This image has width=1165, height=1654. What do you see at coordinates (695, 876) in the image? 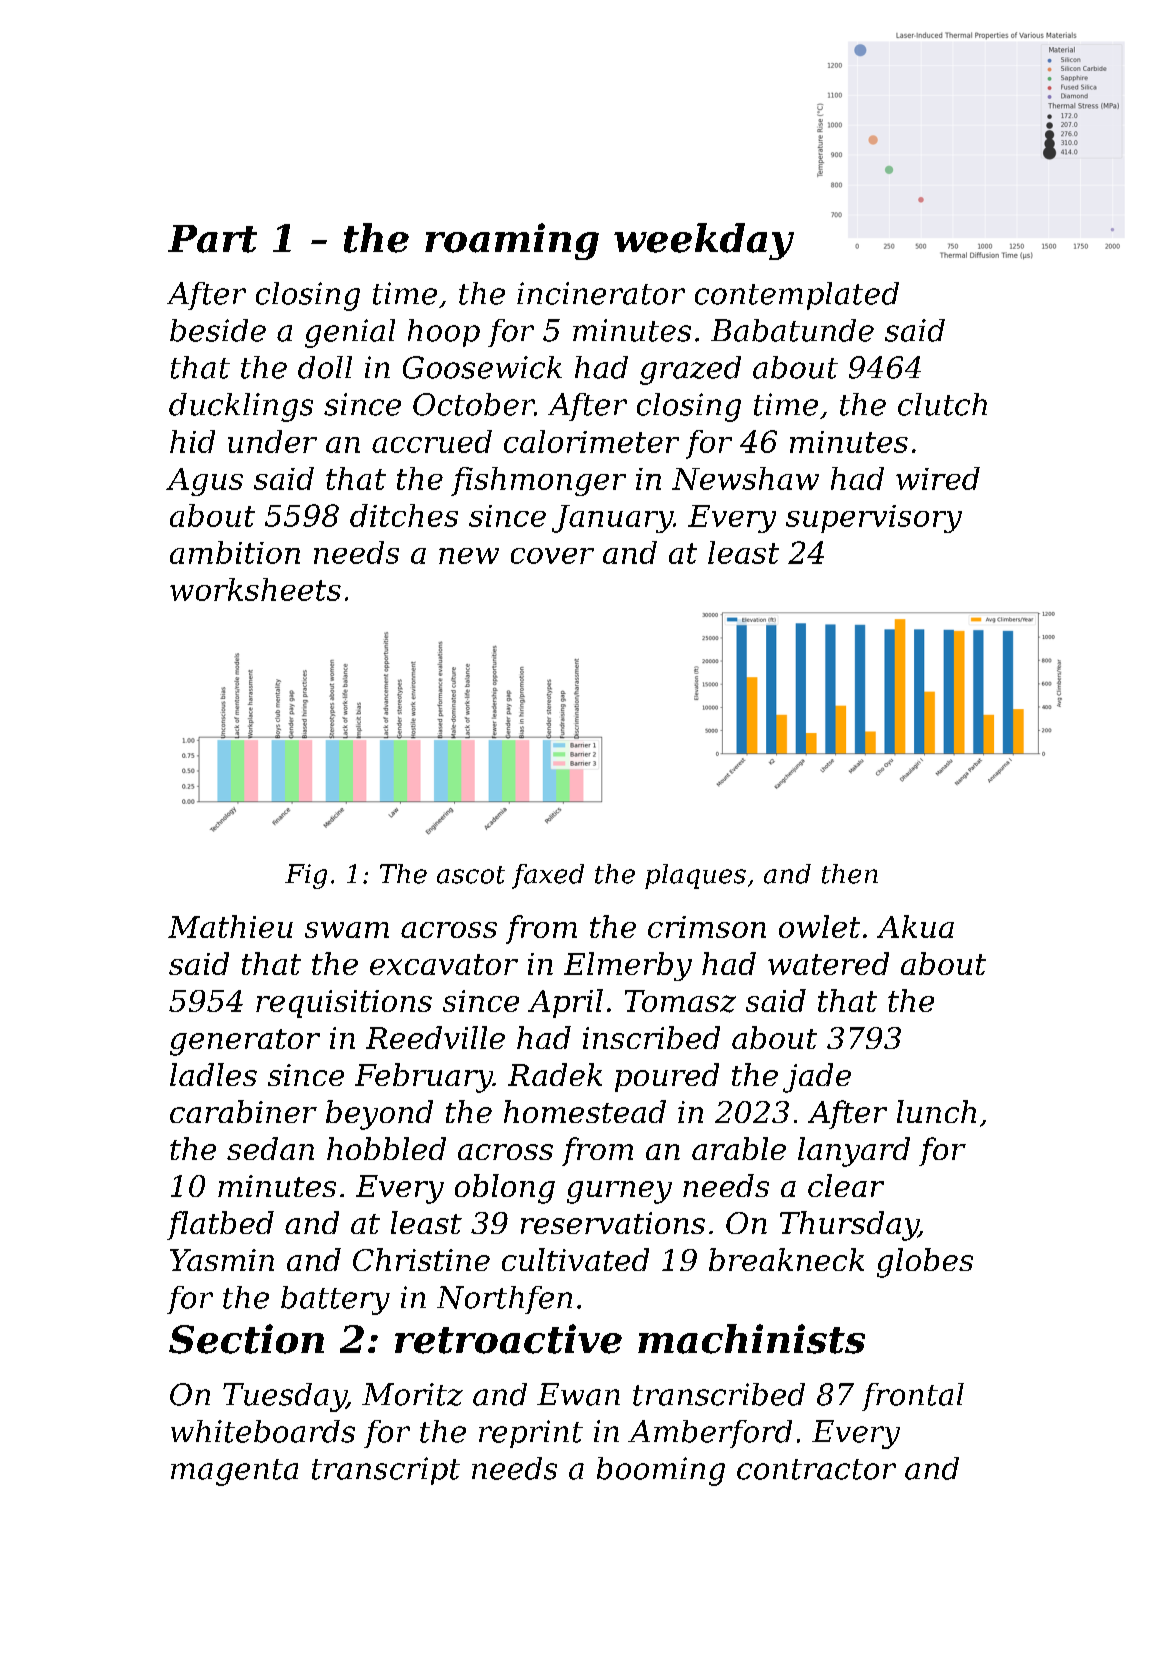
I see `plaques` at bounding box center [695, 876].
